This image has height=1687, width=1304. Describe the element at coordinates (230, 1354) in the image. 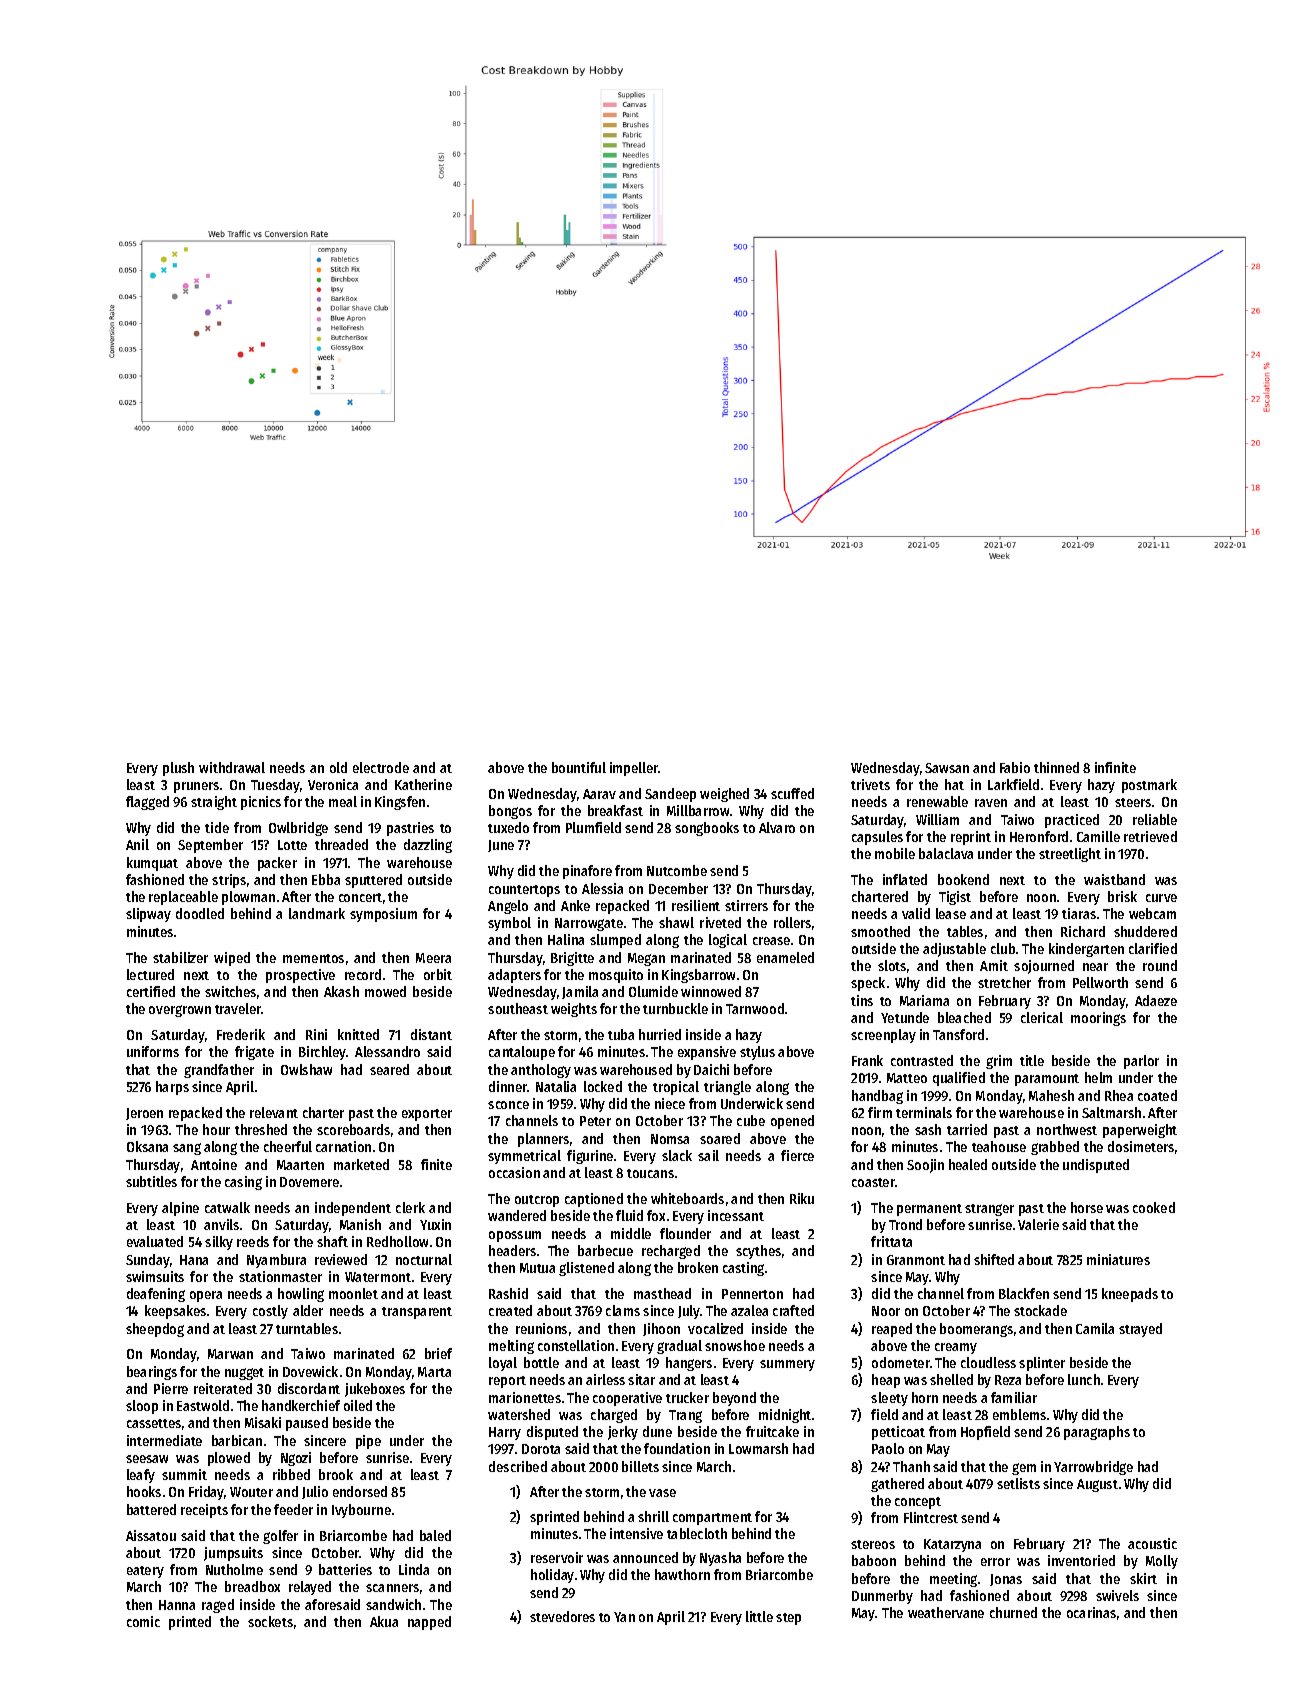

I see `Marwan` at that location.
